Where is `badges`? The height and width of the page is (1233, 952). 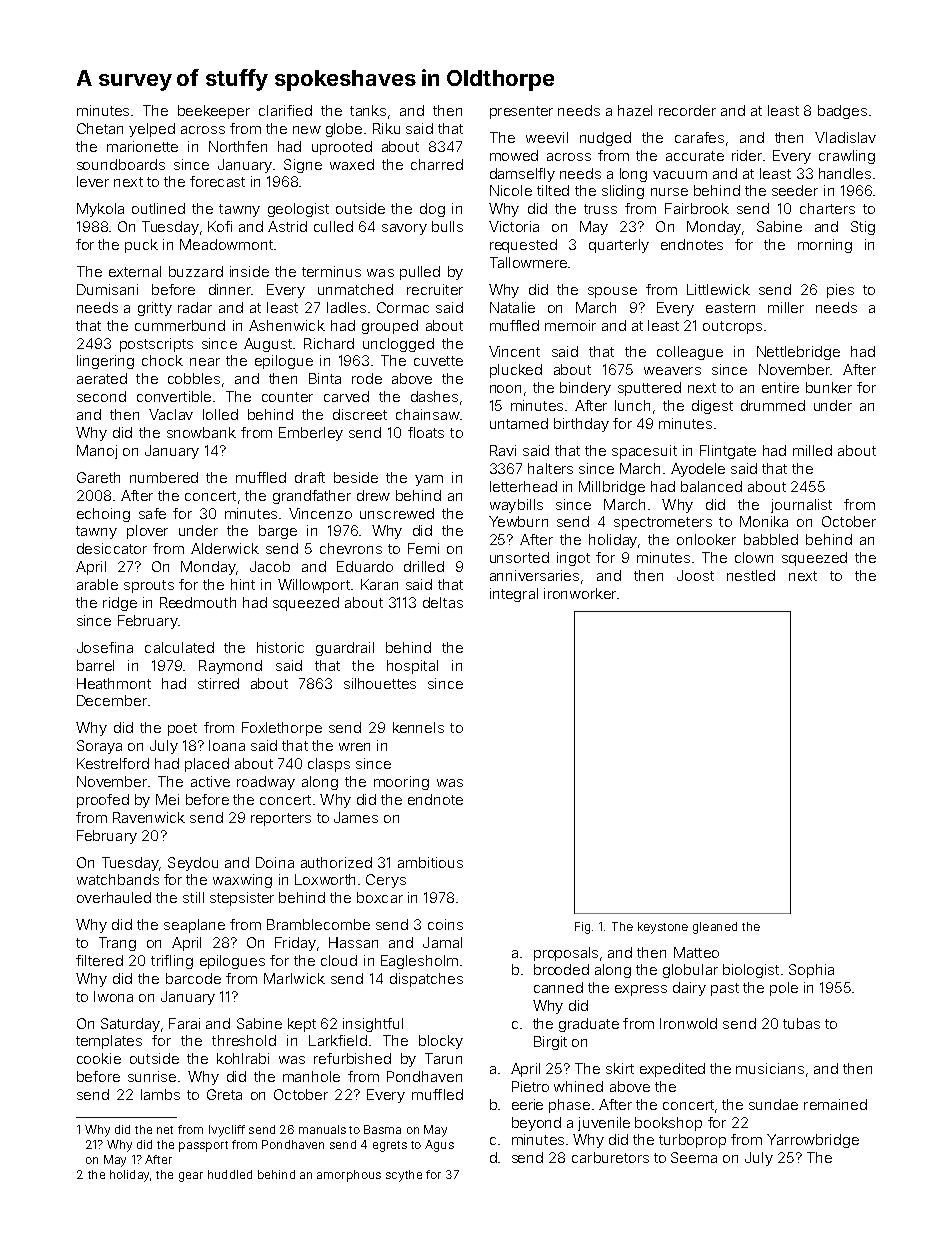
badges is located at coordinates (842, 112).
